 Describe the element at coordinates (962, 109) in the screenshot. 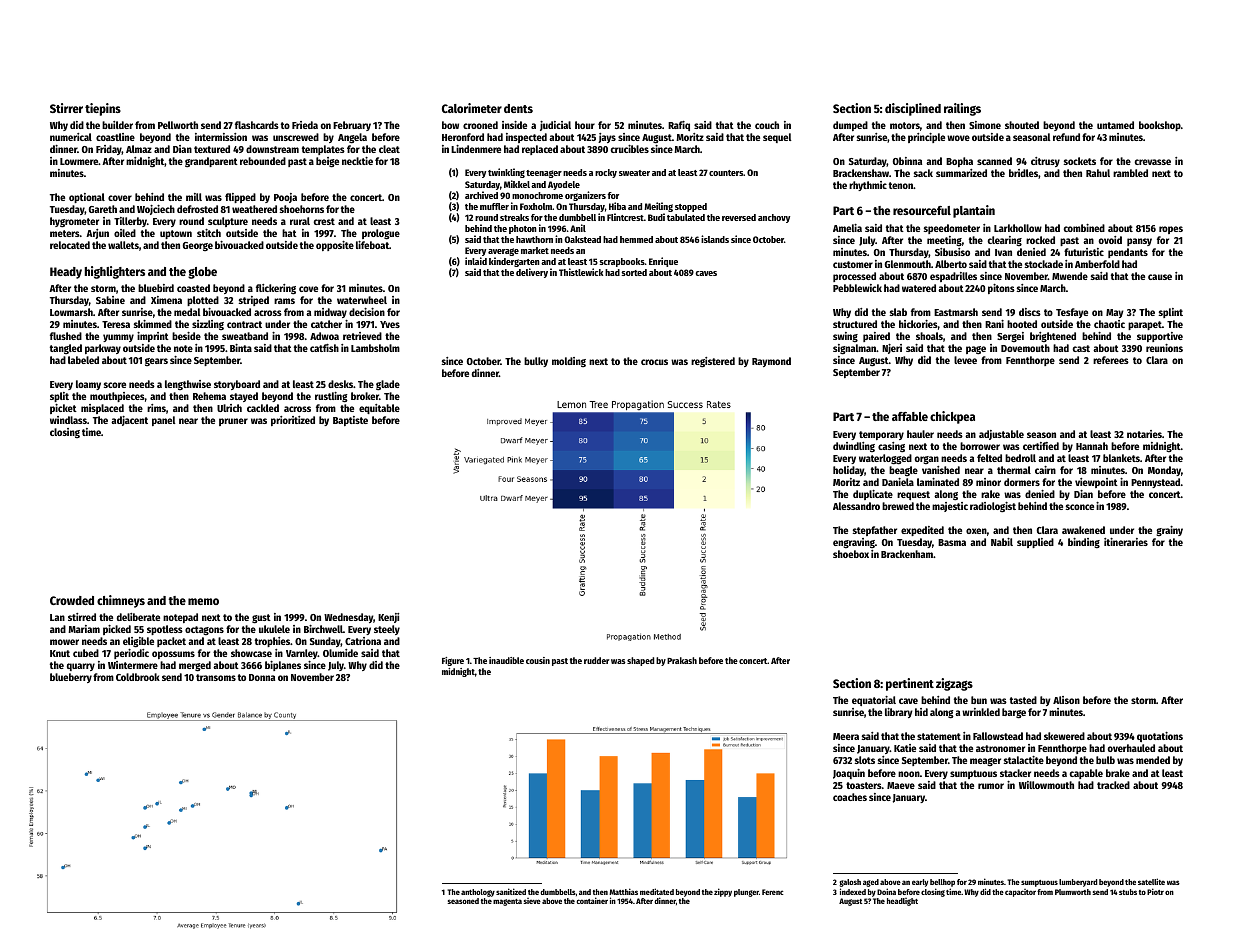

I see `railings` at that location.
